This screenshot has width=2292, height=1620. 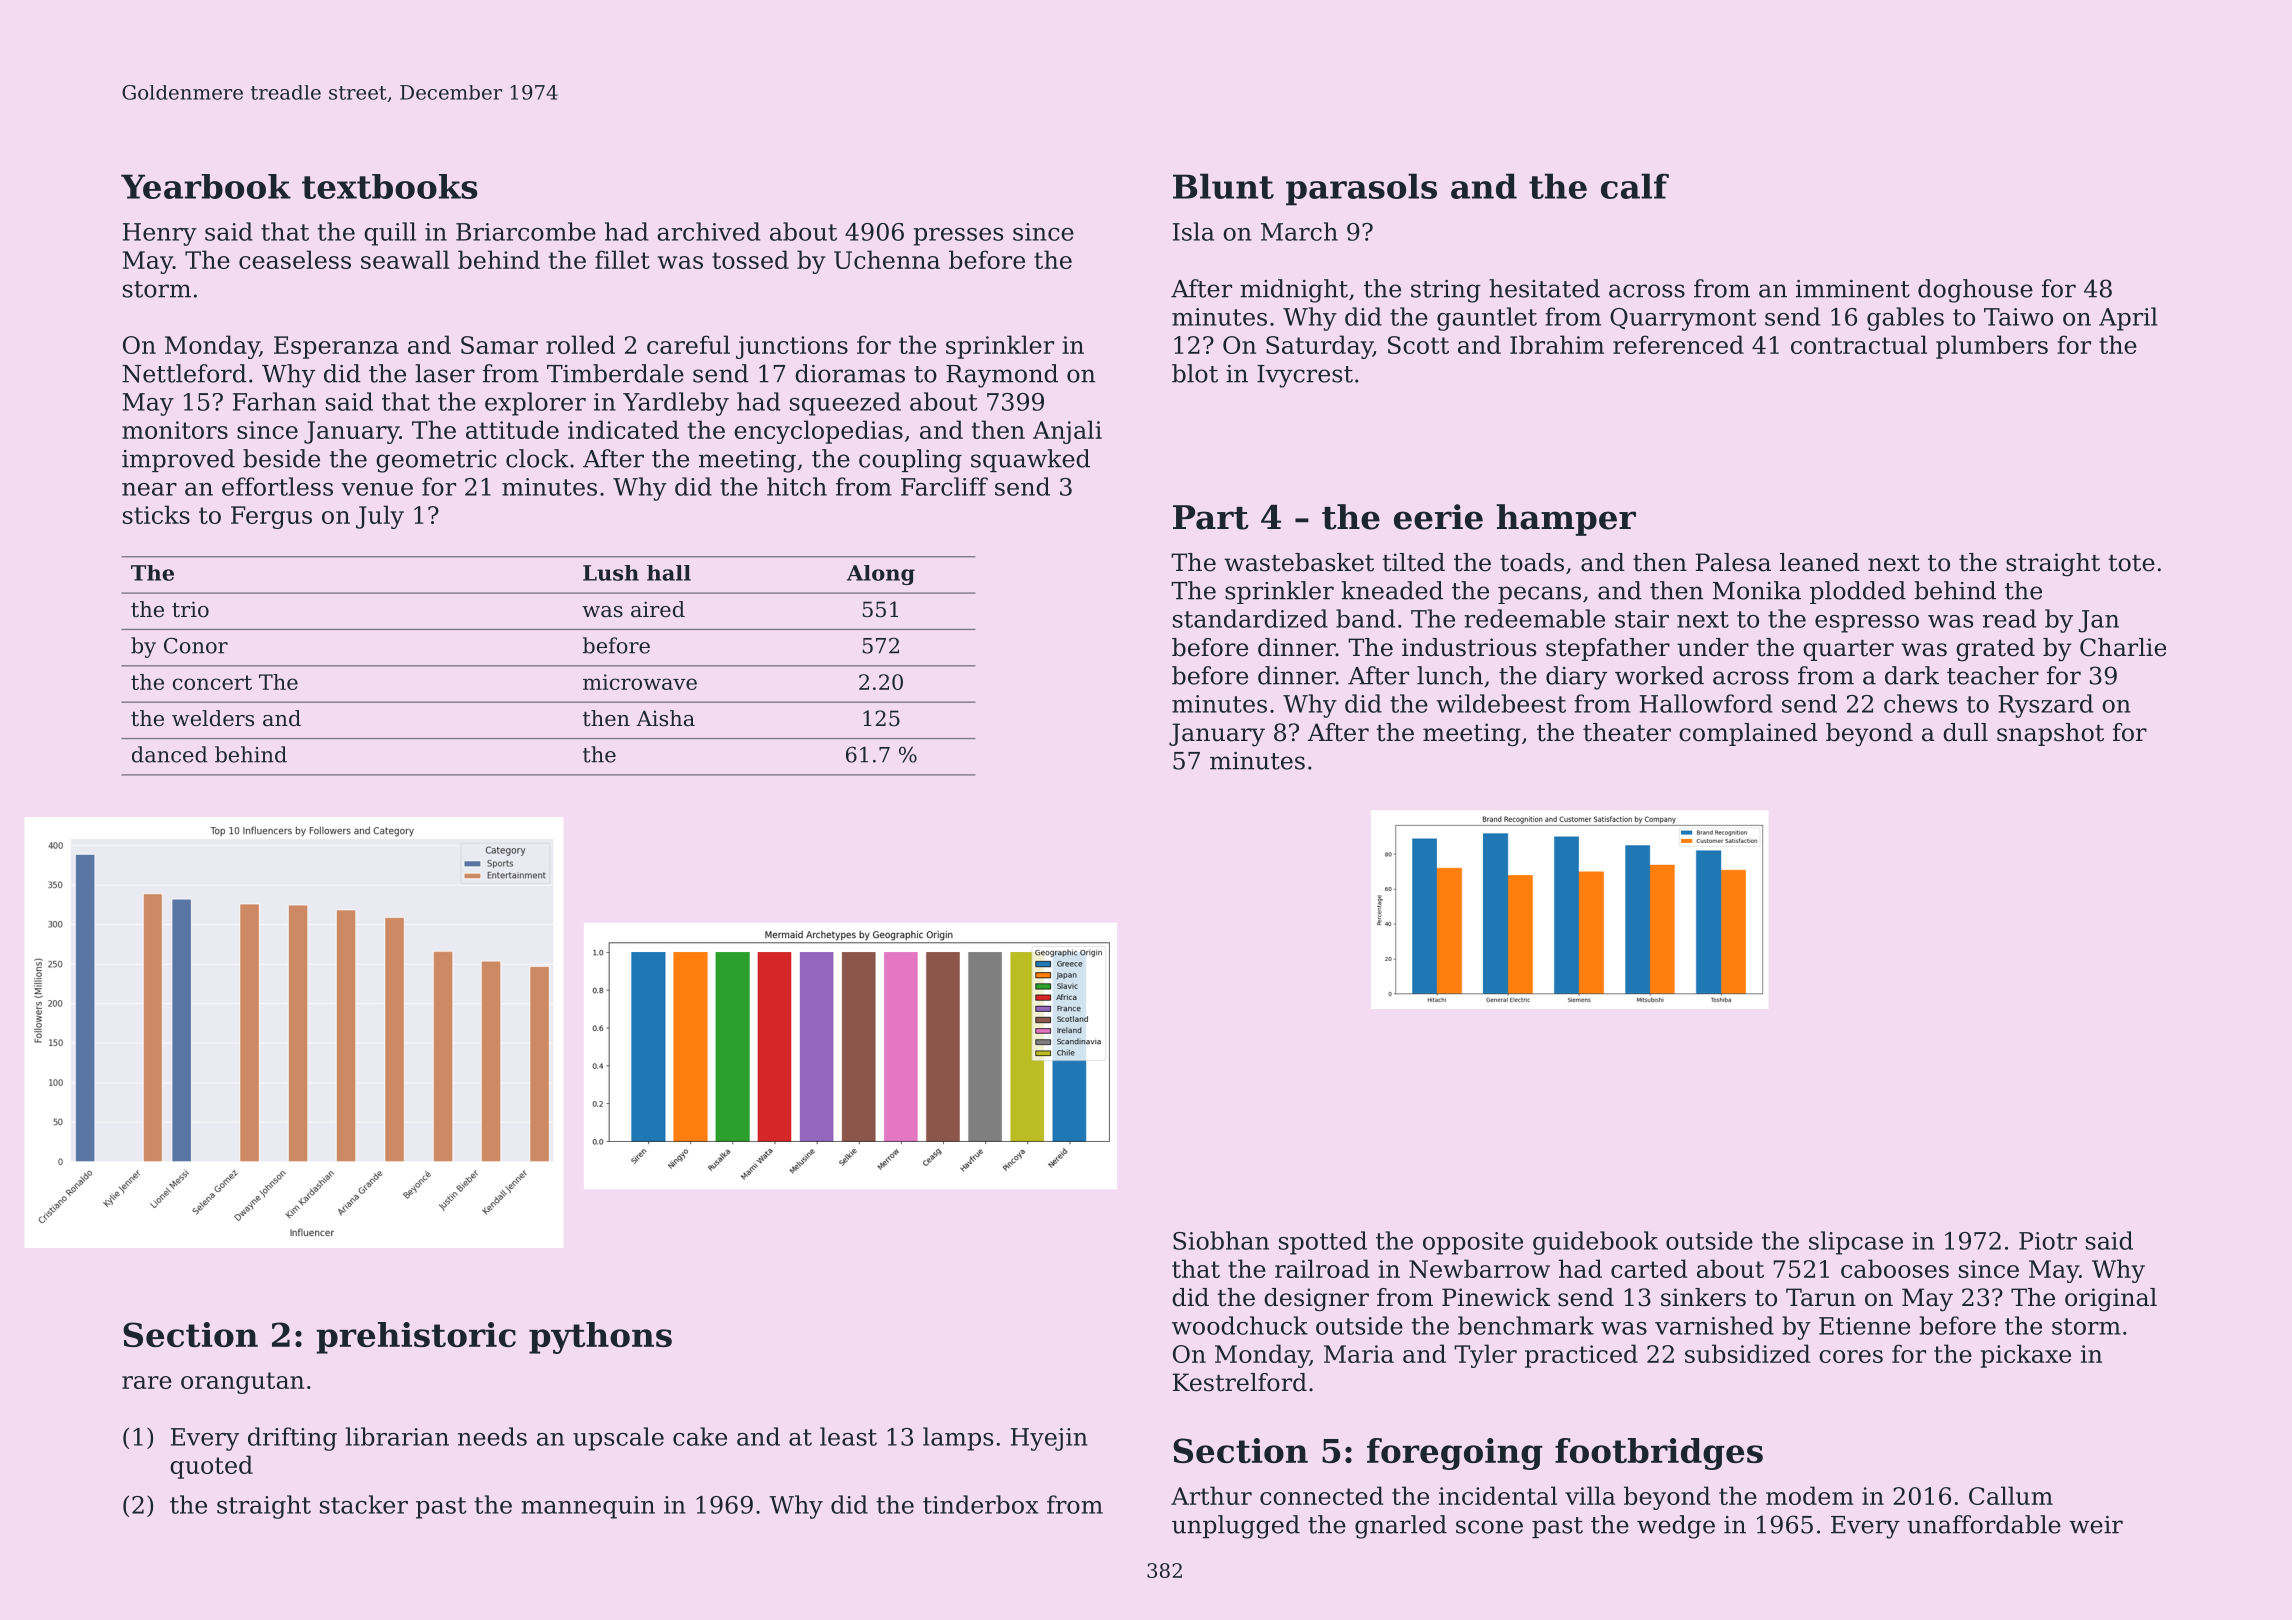 I want to click on welders, so click(x=213, y=718).
